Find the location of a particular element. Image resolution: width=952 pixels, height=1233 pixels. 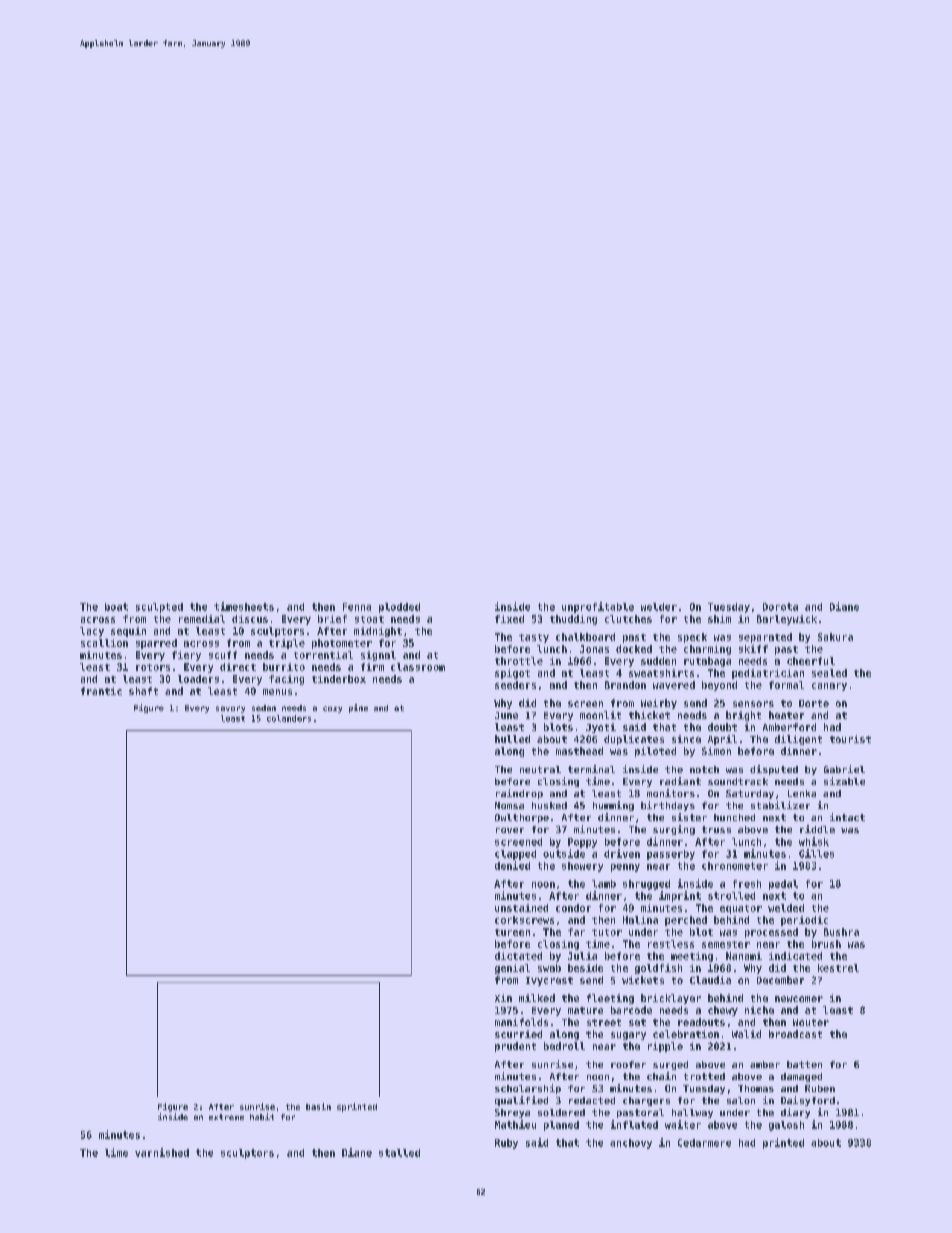

lime is located at coordinates (116, 1152).
